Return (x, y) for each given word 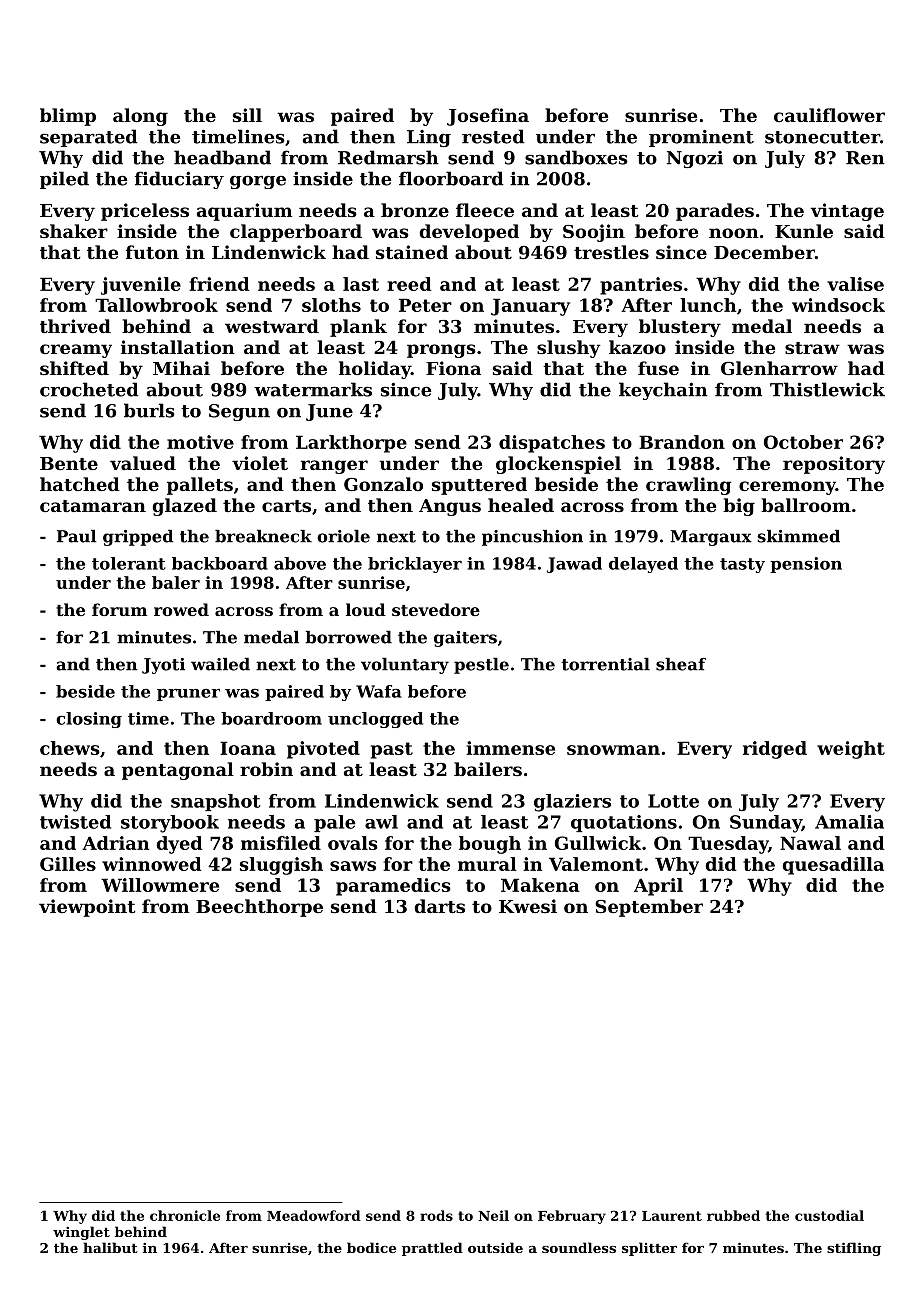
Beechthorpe (259, 908)
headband (222, 157)
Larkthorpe (351, 444)
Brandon (682, 442)
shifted (74, 368)
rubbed (733, 1215)
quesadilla (833, 866)
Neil (493, 1215)
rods (436, 1215)
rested (493, 136)
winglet (81, 1233)
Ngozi (695, 159)
